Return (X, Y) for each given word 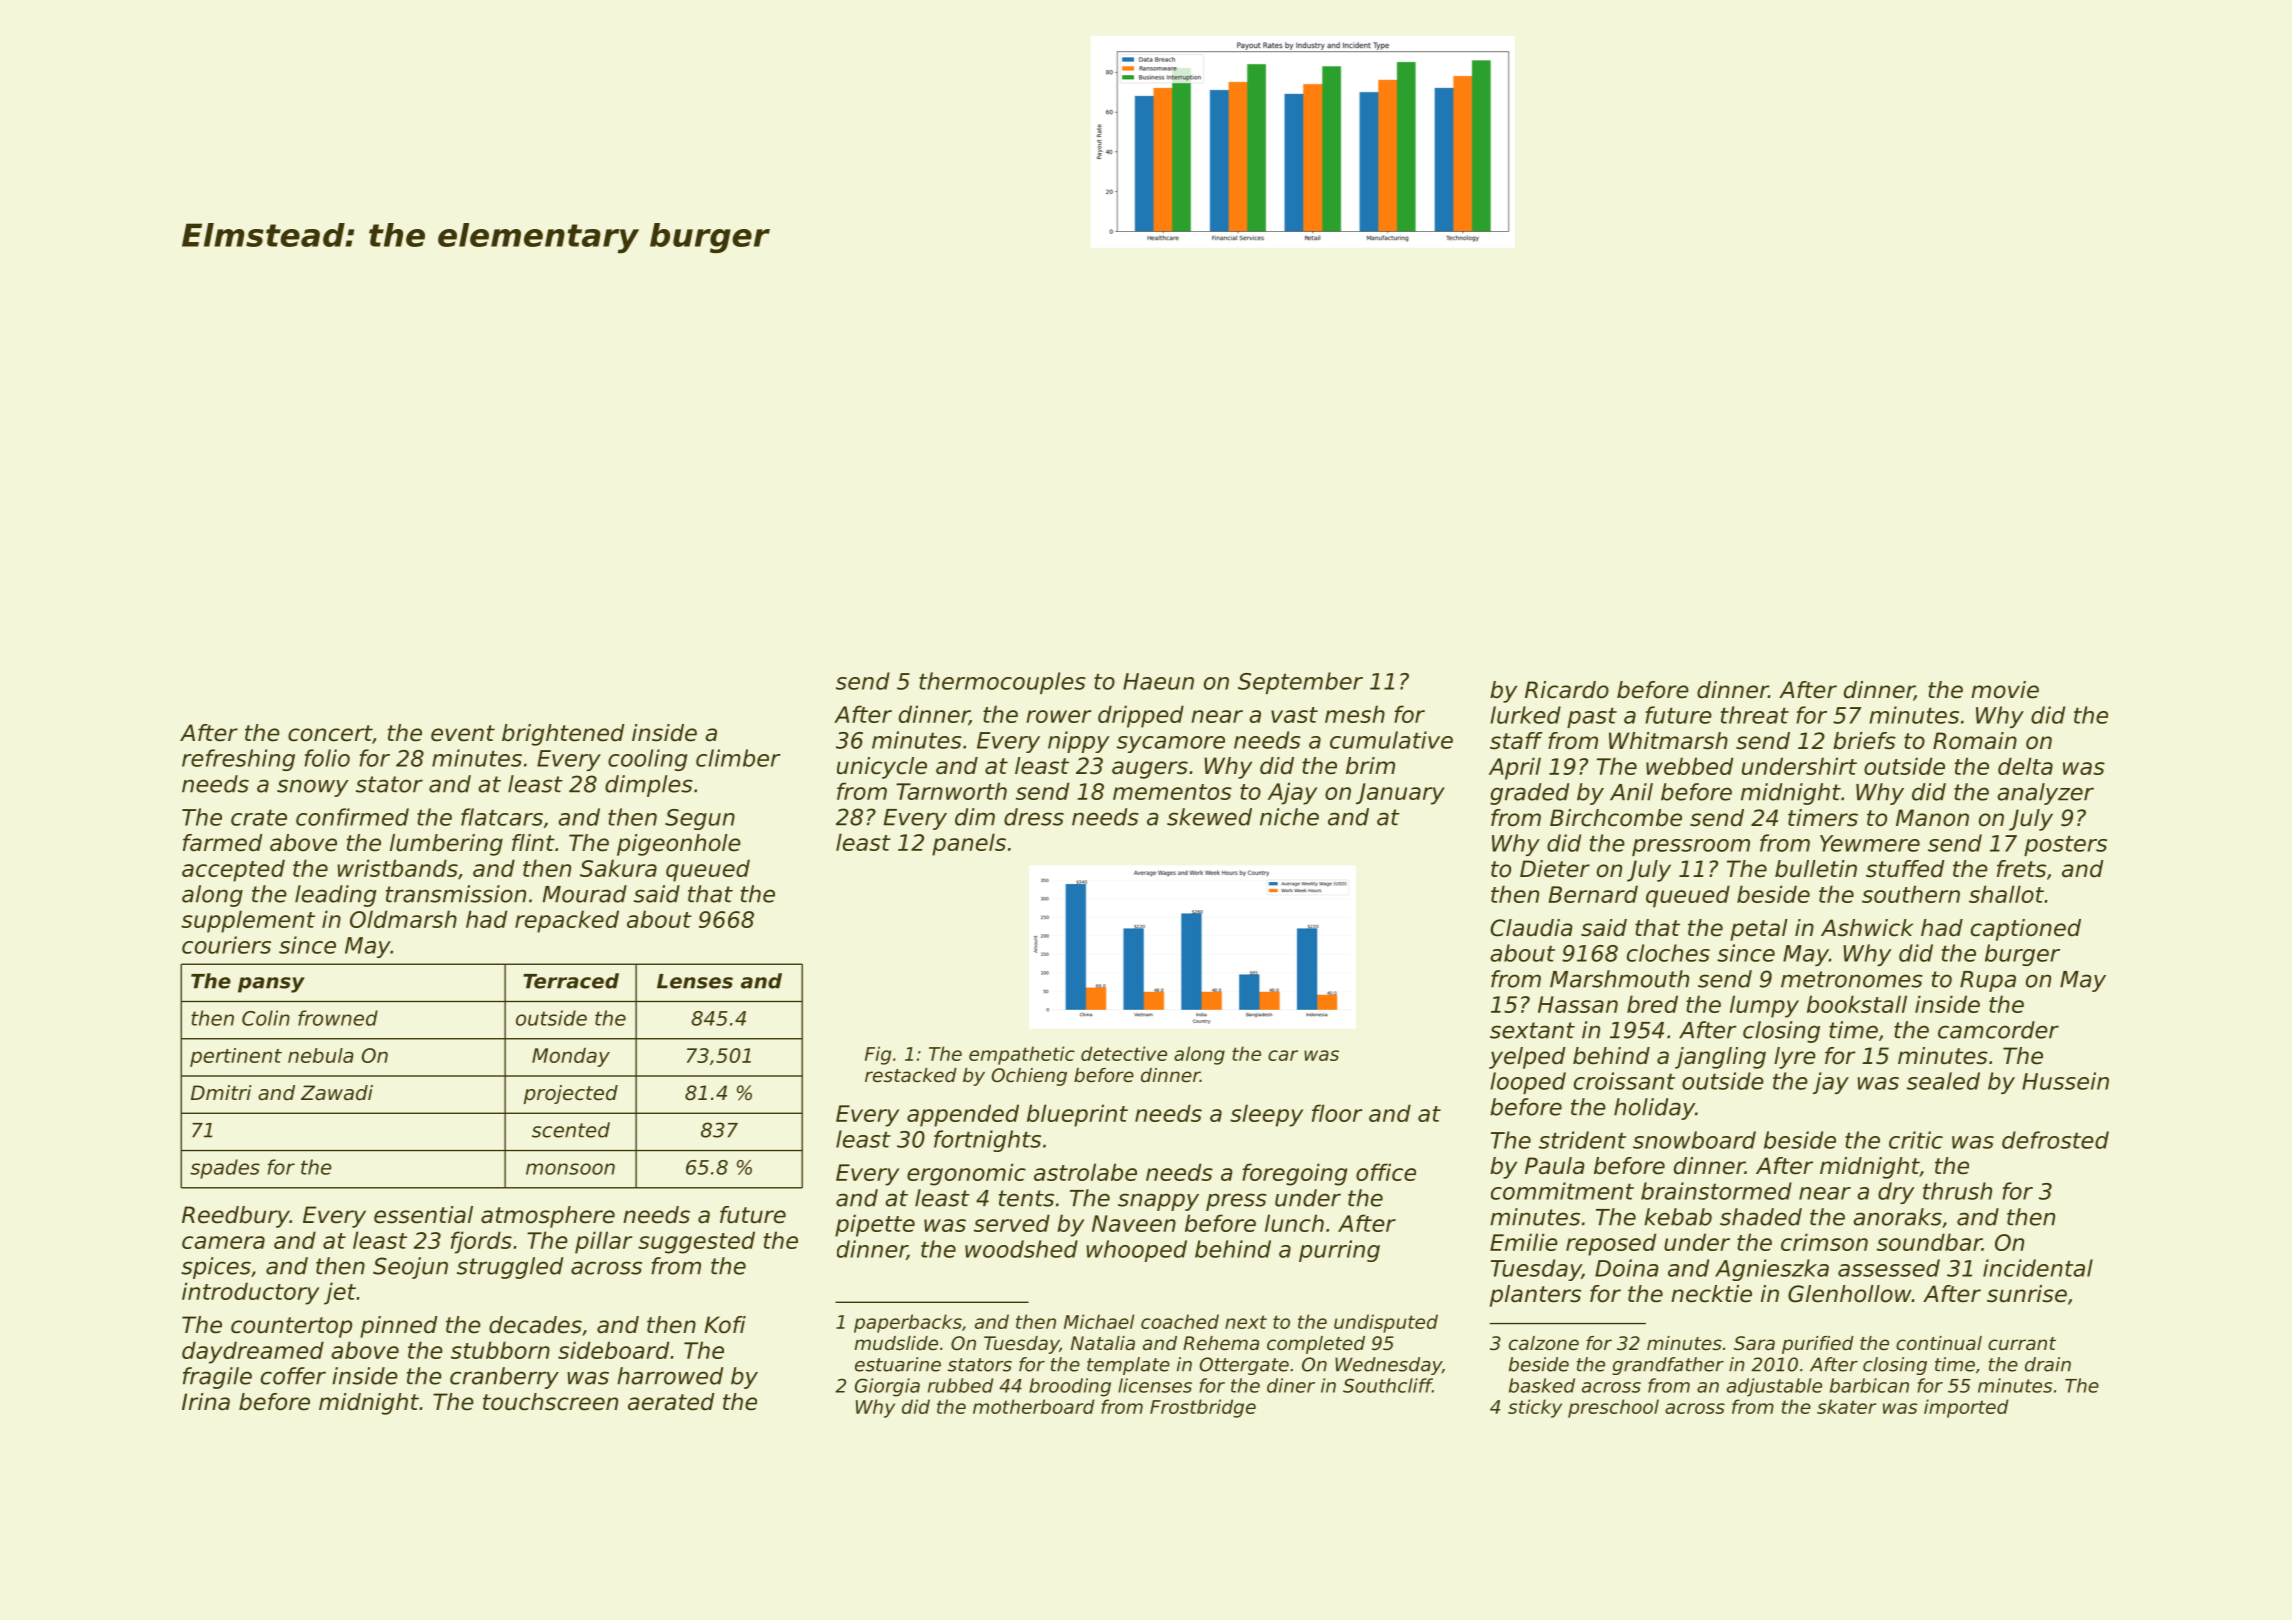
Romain (1975, 741)
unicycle (882, 768)
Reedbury (236, 1217)
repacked (567, 921)
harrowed (670, 1376)
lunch (1294, 1223)
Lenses (695, 981)
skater (1846, 1406)
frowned (338, 1018)
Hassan (1578, 1004)
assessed (1889, 1268)
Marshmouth (1619, 979)
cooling (647, 760)
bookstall (1857, 1004)
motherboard (1033, 1406)
